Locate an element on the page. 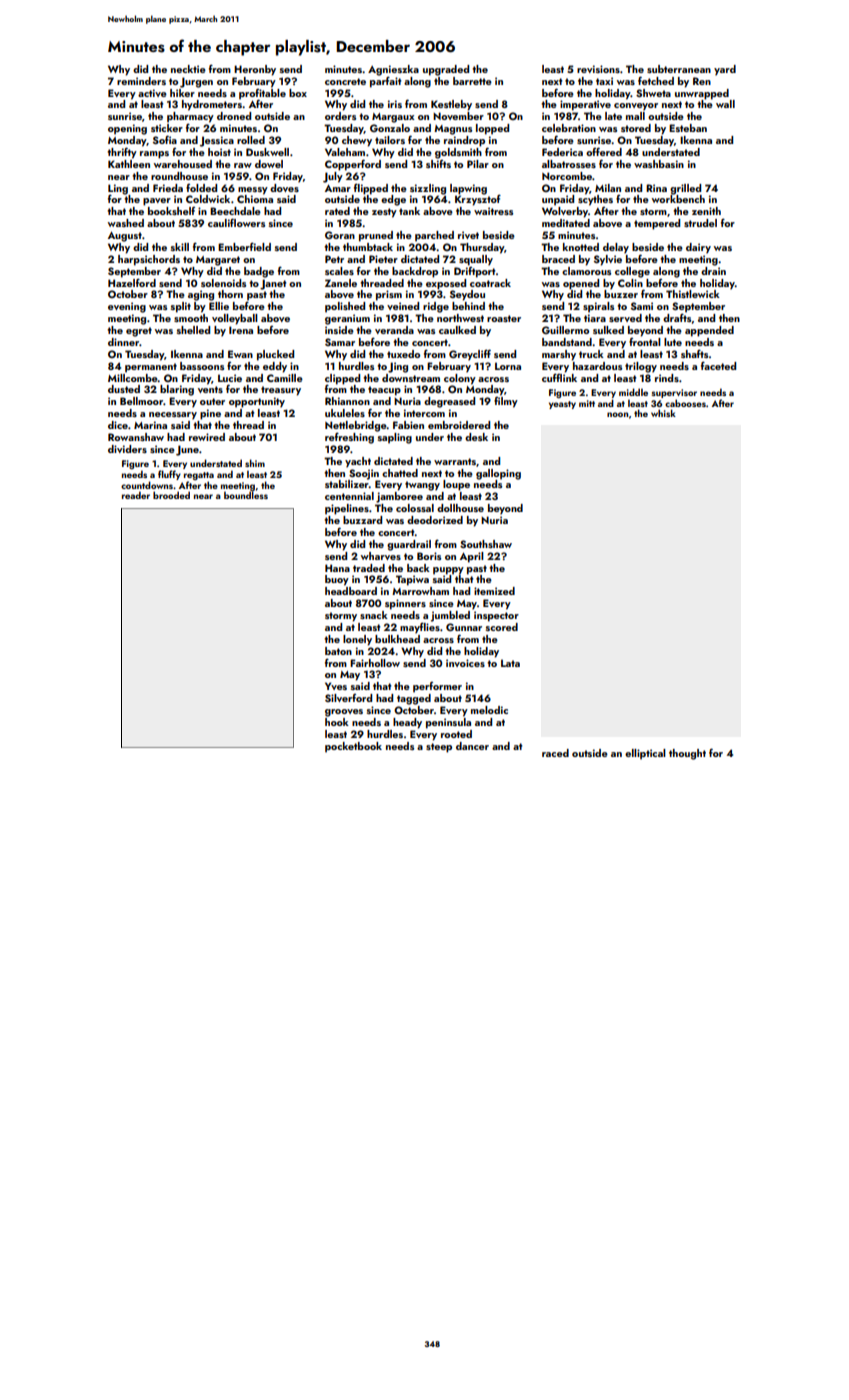  hook is located at coordinates (337, 722).
